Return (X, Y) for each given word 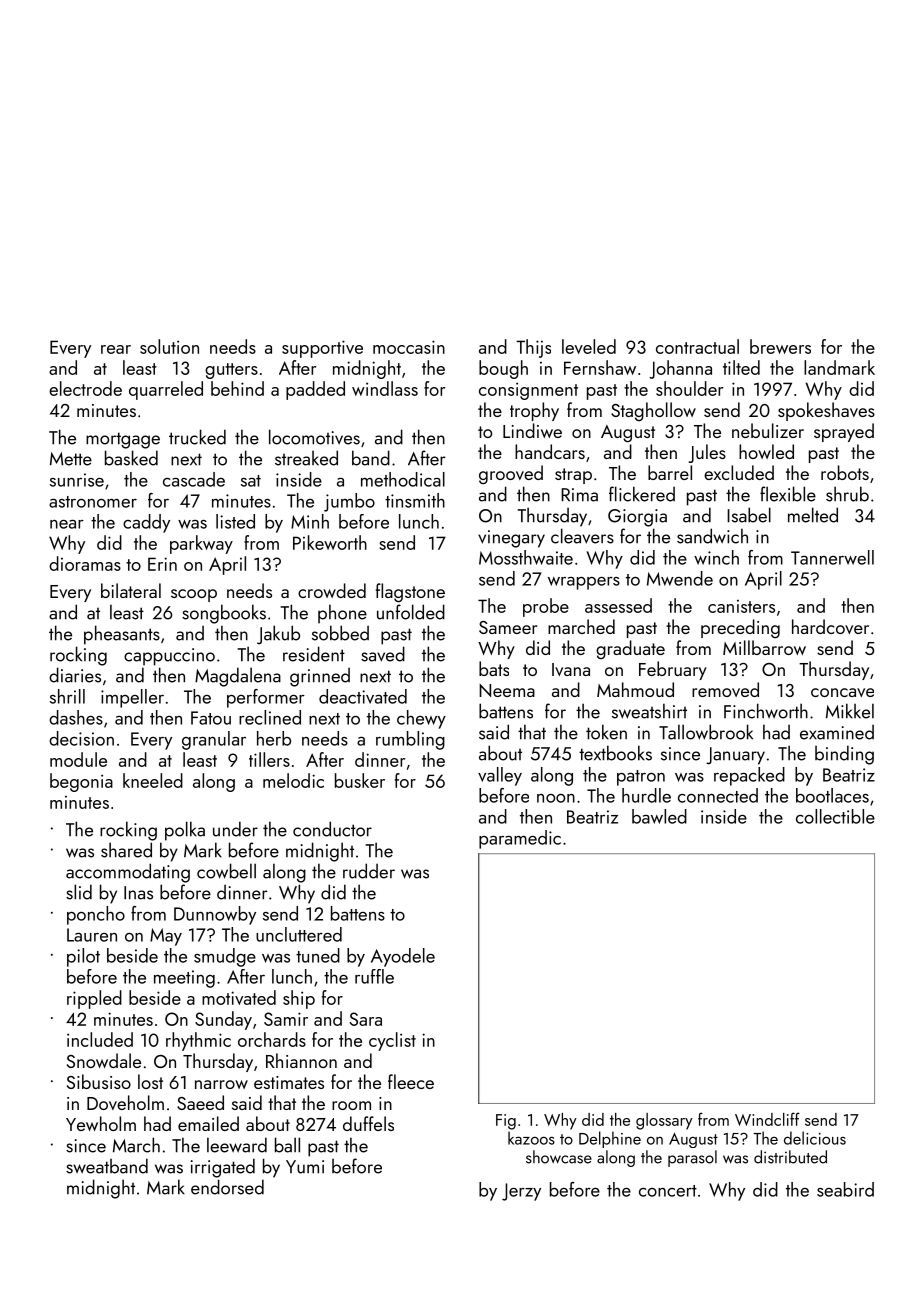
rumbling (410, 740)
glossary (664, 1121)
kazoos (531, 1138)
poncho (96, 915)
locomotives (314, 437)
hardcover (830, 626)
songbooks (224, 614)
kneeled (153, 780)
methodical (403, 479)
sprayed (844, 432)
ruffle (374, 976)
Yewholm (101, 1123)
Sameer (508, 627)
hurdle (646, 795)
